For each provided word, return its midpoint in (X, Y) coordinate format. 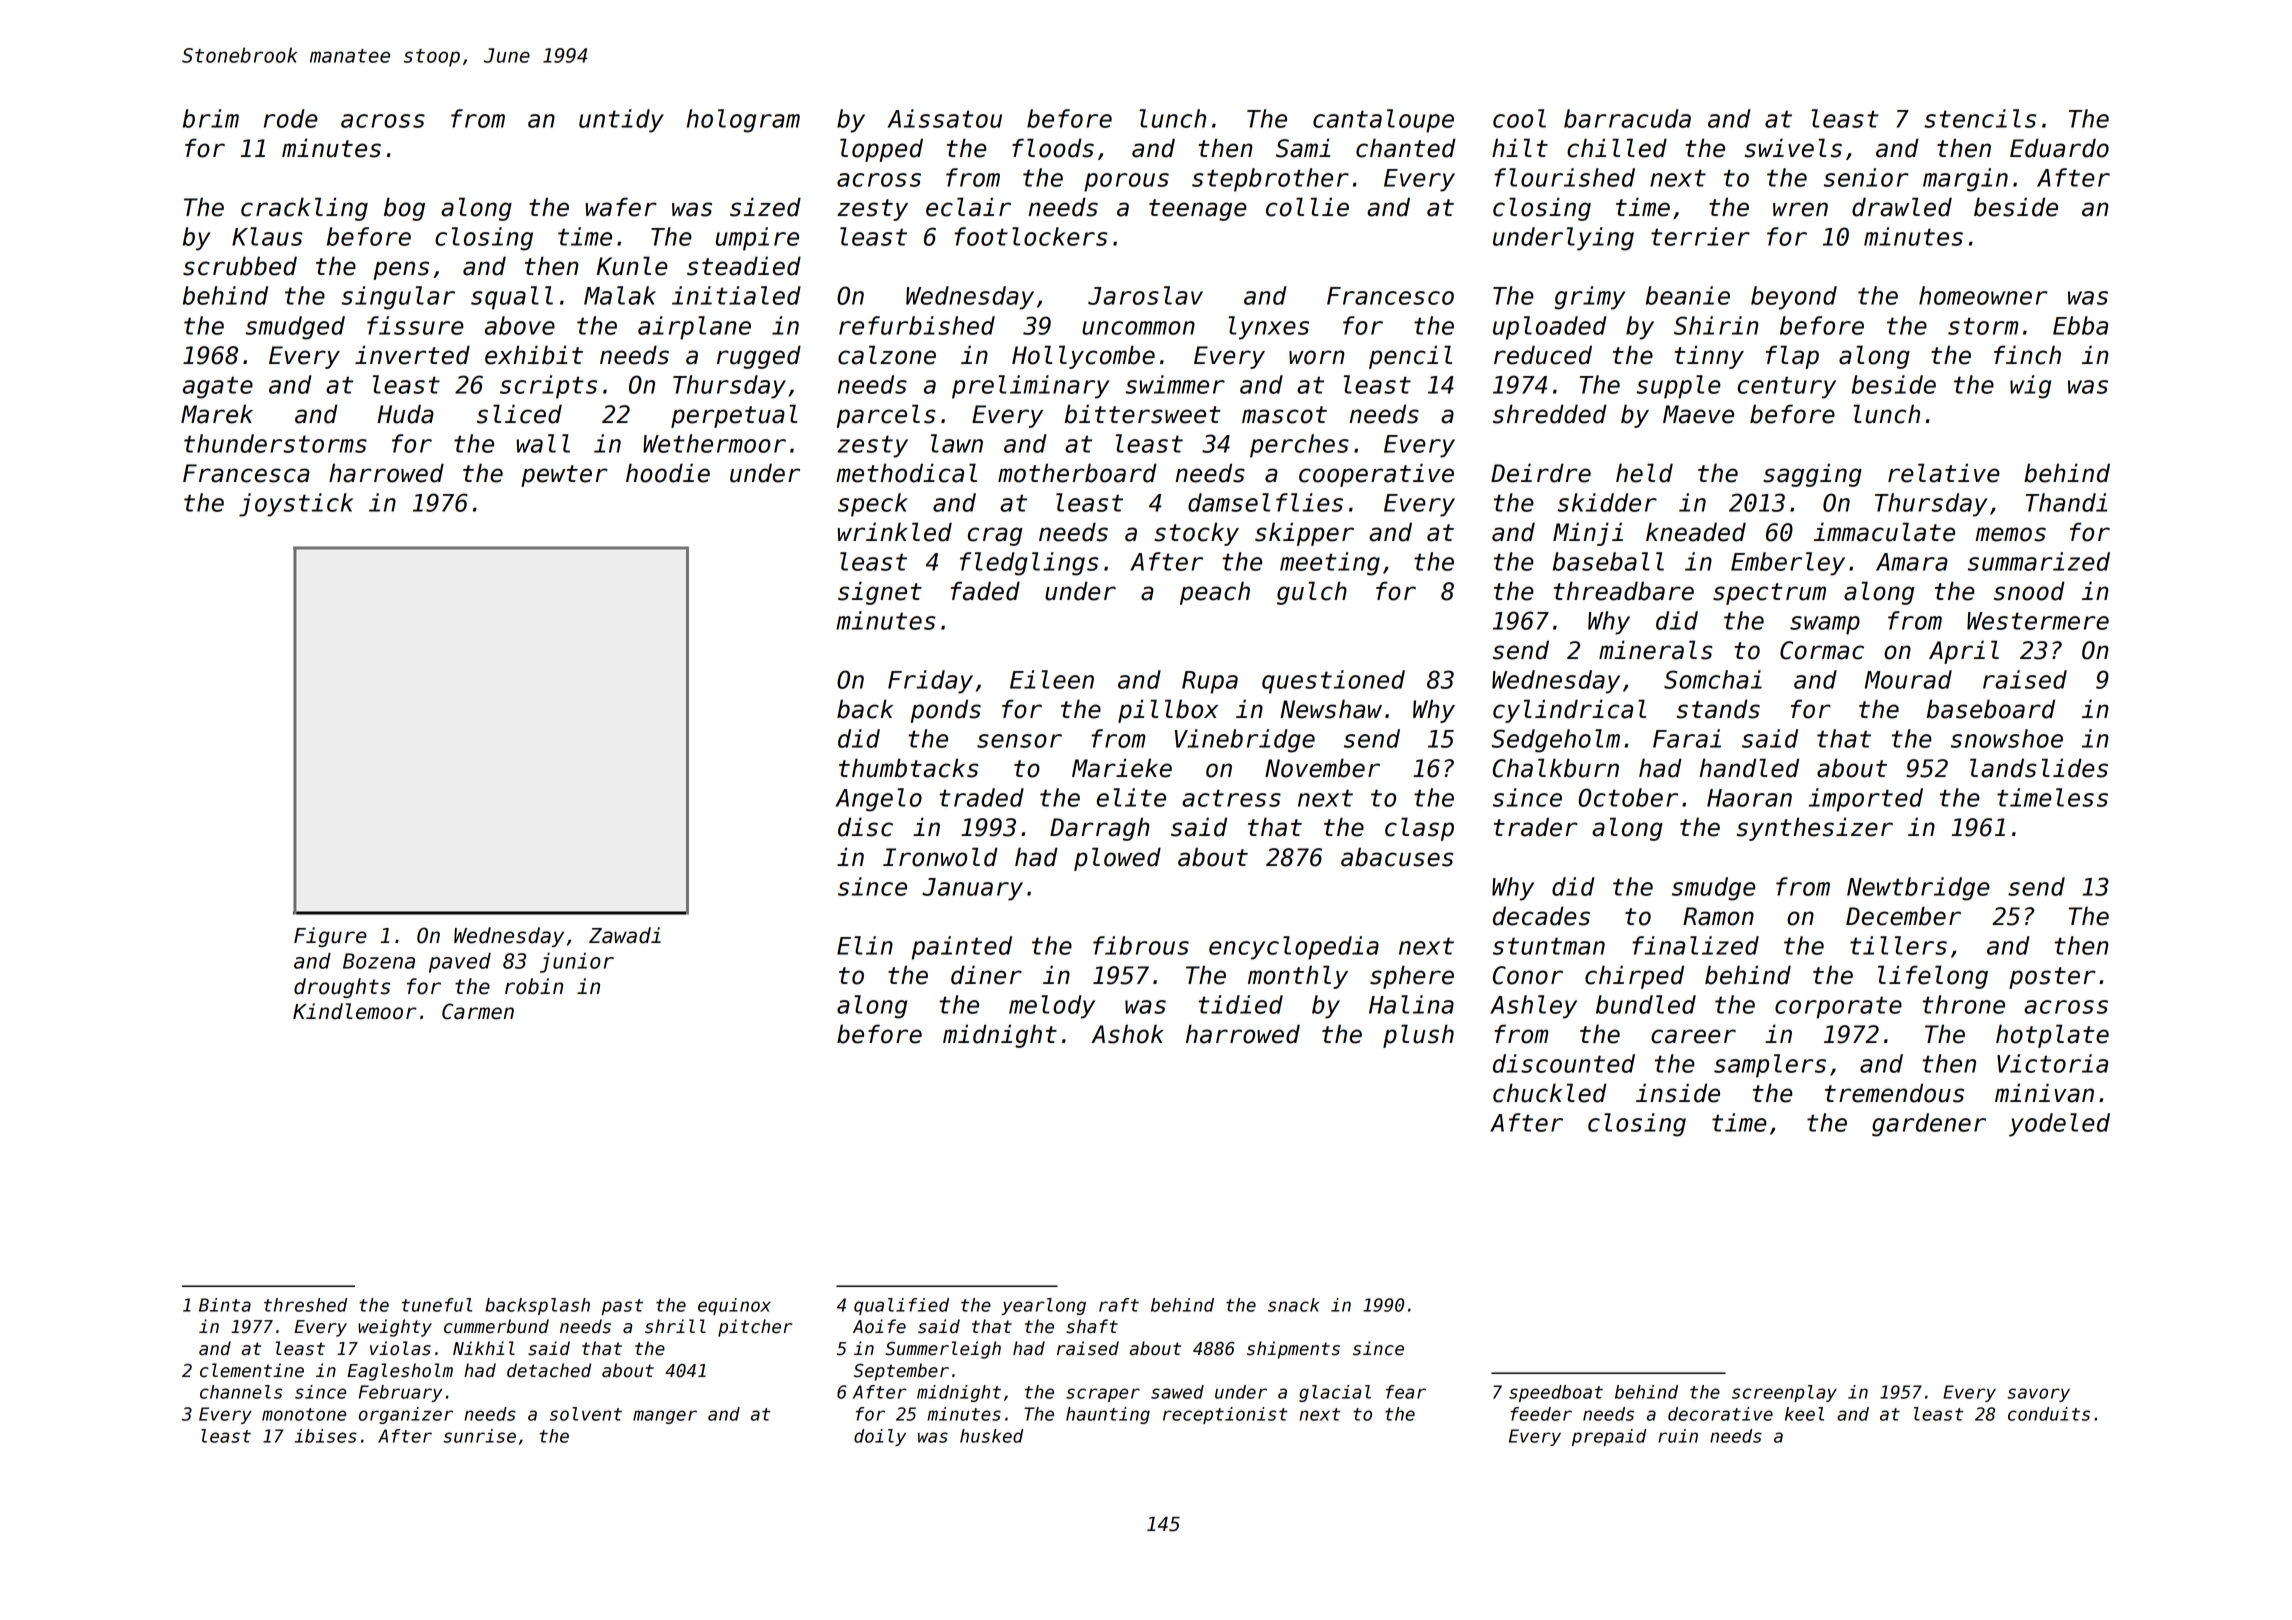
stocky (1196, 534)
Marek (217, 414)
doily (880, 1437)
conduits (2049, 1414)
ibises (326, 1436)
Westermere (2038, 621)
